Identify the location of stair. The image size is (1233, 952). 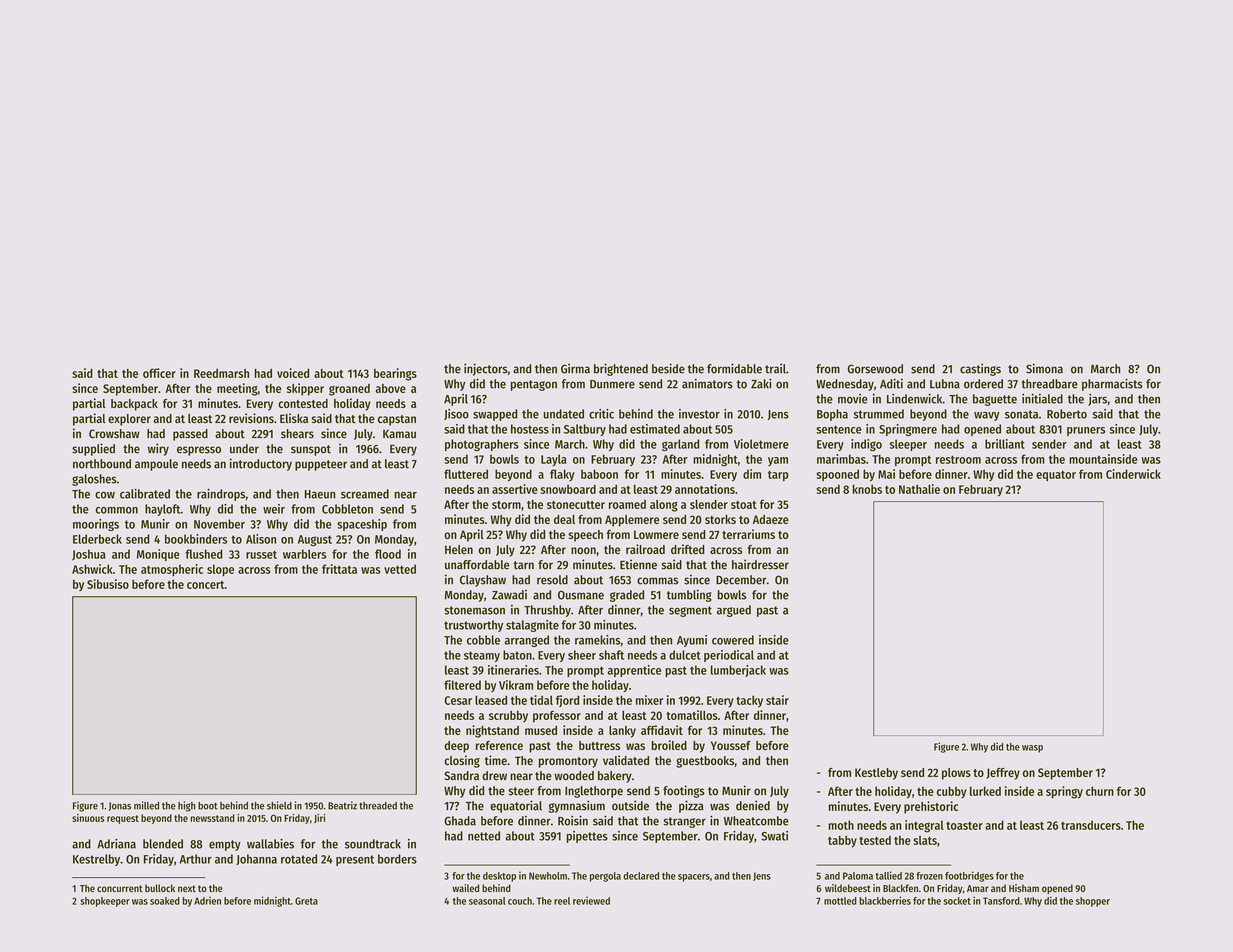
(777, 700).
